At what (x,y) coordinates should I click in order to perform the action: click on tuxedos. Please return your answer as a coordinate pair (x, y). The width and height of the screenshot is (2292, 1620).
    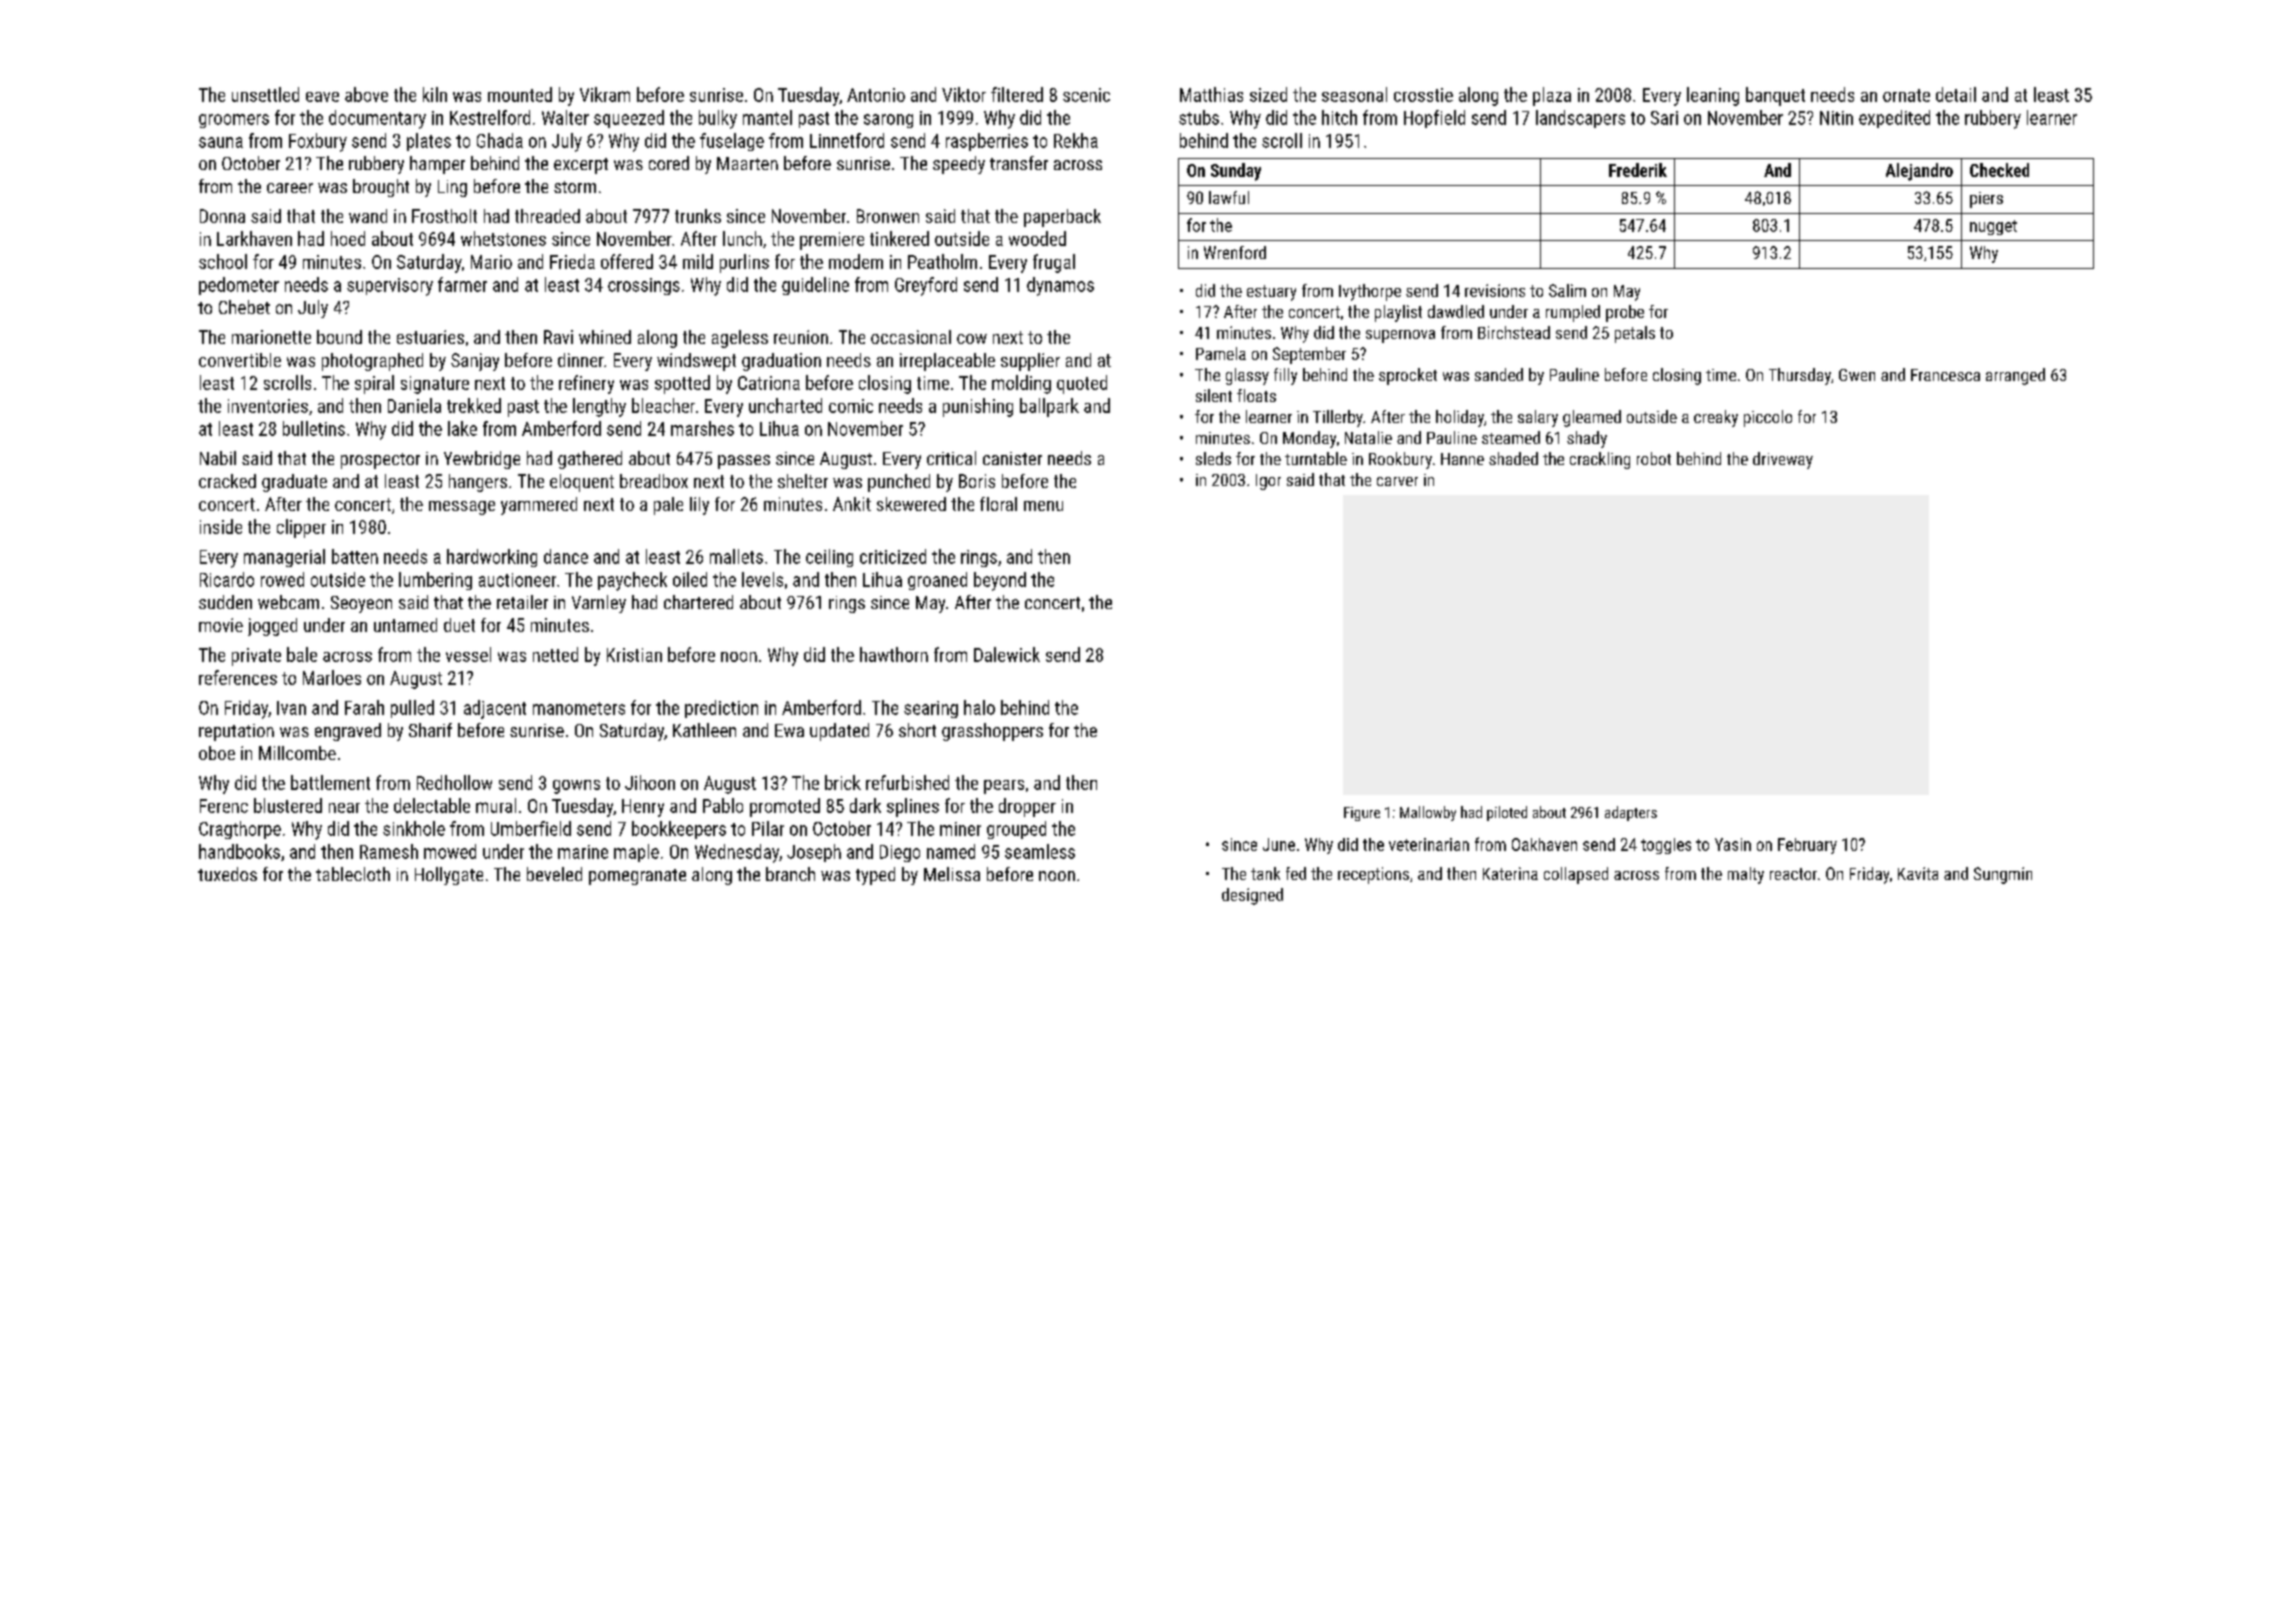
    Looking at the image, I should click on (227, 874).
